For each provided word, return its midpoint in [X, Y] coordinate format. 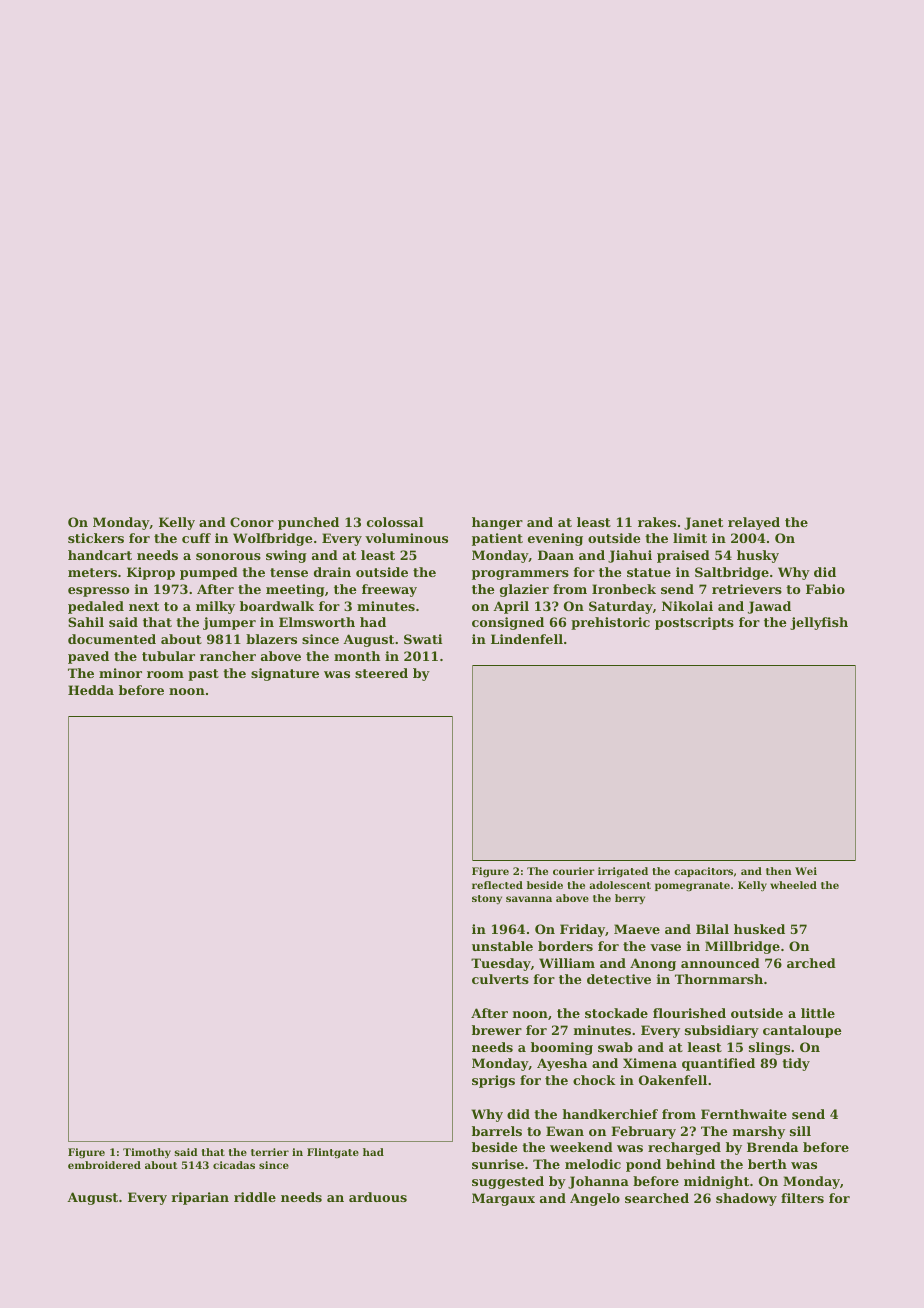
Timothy [147, 1153]
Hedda [91, 690]
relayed [754, 523]
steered [381, 673]
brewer [497, 1030]
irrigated [623, 872]
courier [574, 871]
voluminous [406, 538]
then [779, 871]
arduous [378, 1197]
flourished [689, 1013]
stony [487, 899]
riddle [255, 1197]
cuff [196, 538]
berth [767, 1164]
